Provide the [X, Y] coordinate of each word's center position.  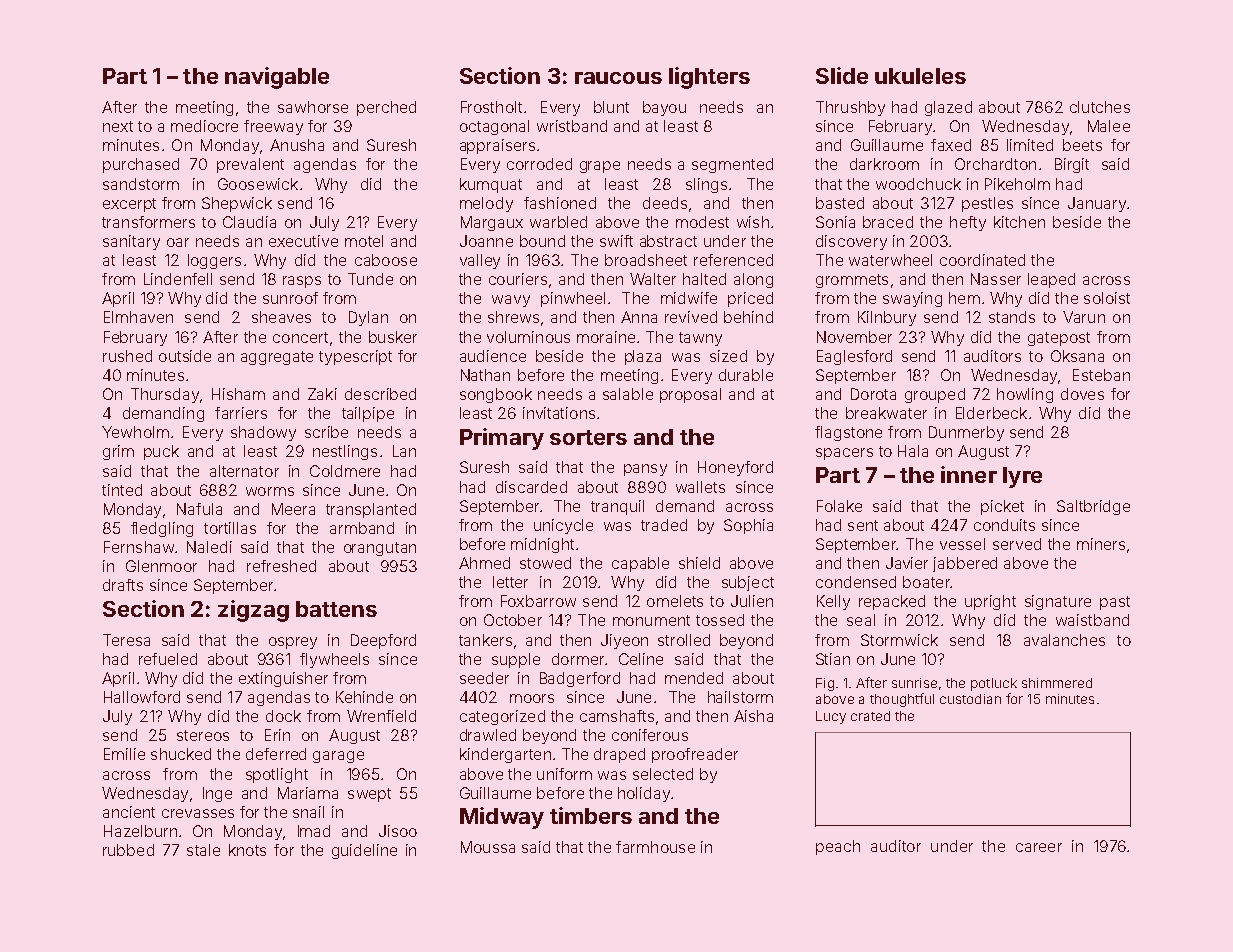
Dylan [368, 318]
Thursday [165, 395]
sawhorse [313, 107]
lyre [1022, 477]
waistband [1092, 620]
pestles [987, 204]
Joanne [486, 241]
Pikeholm [1017, 184]
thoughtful [902, 700]
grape [600, 167]
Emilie [124, 754]
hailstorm [740, 697]
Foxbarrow [538, 601]
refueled [168, 659]
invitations [559, 413]
